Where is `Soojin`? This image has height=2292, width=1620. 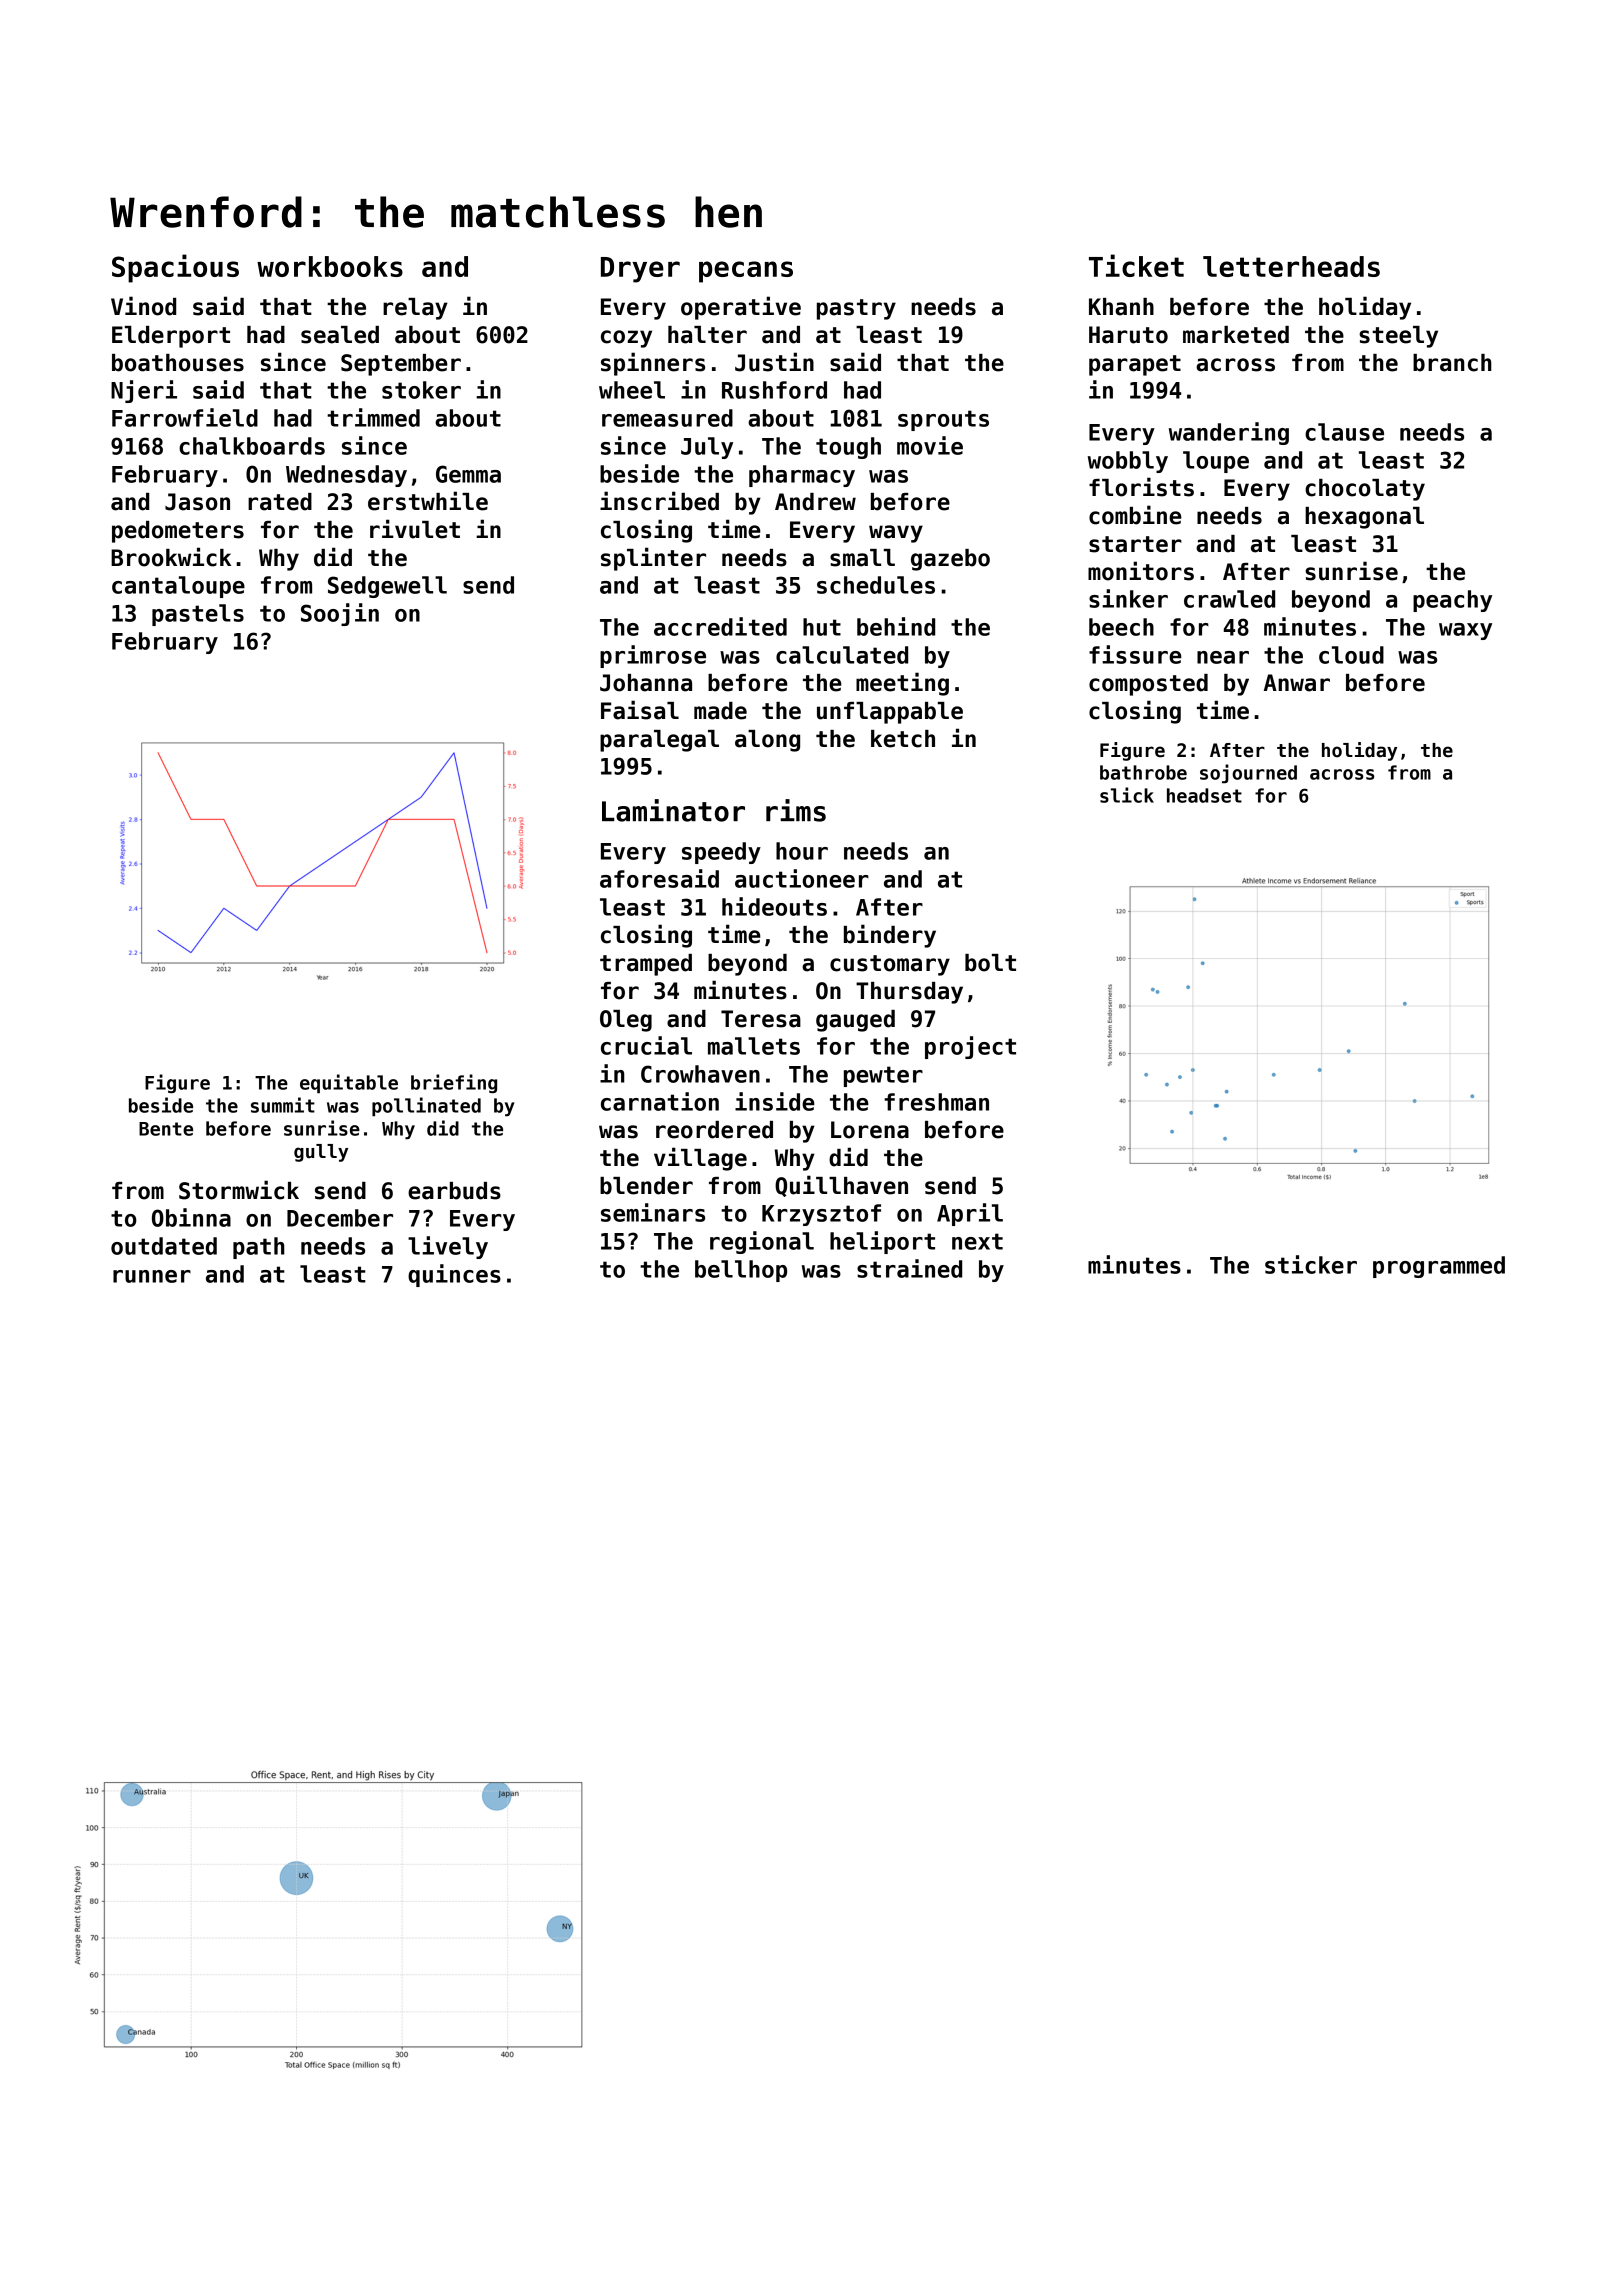
Soojin is located at coordinates (340, 614).
